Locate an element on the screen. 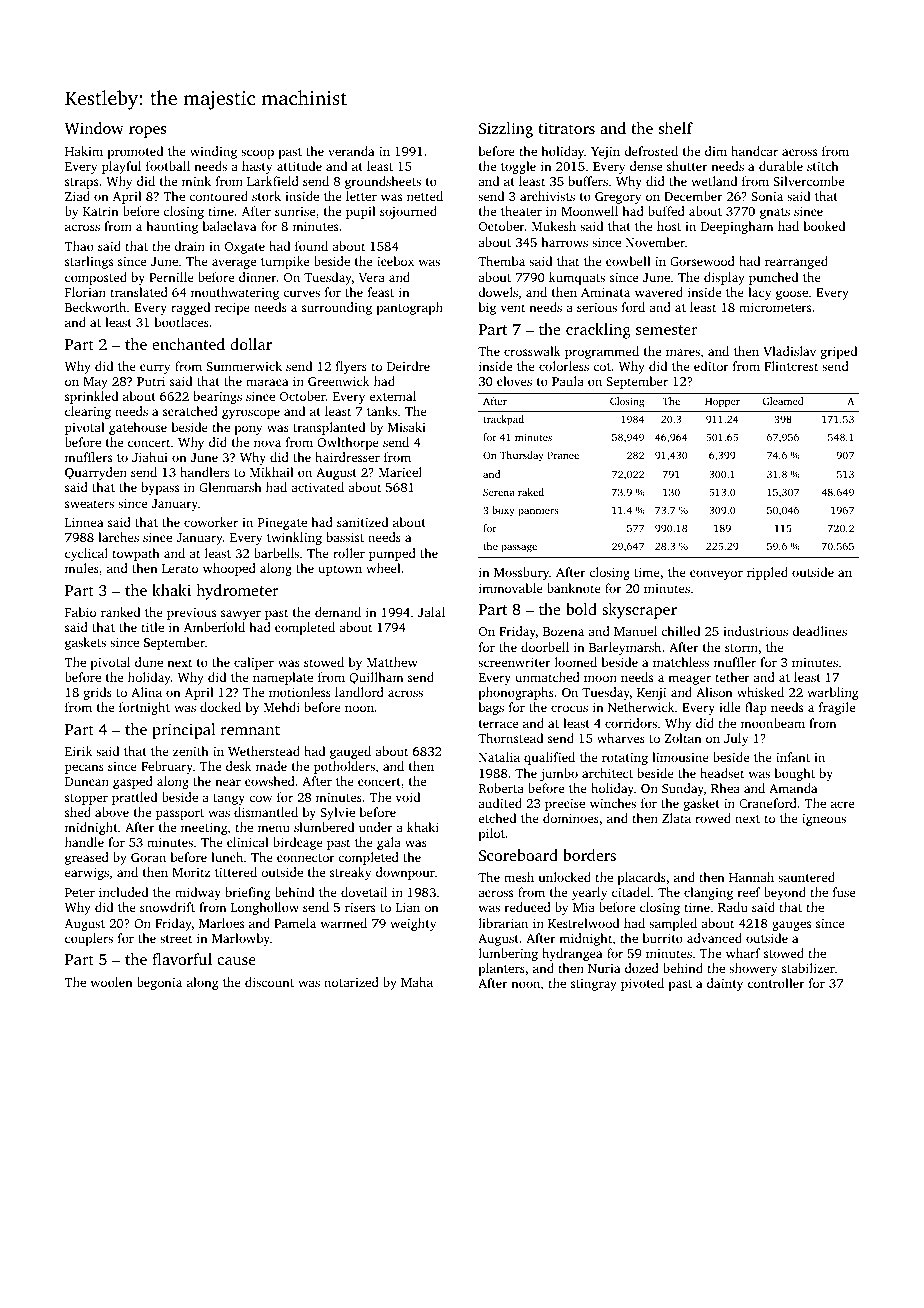 The height and width of the screenshot is (1308, 924). begonia is located at coordinates (159, 983).
